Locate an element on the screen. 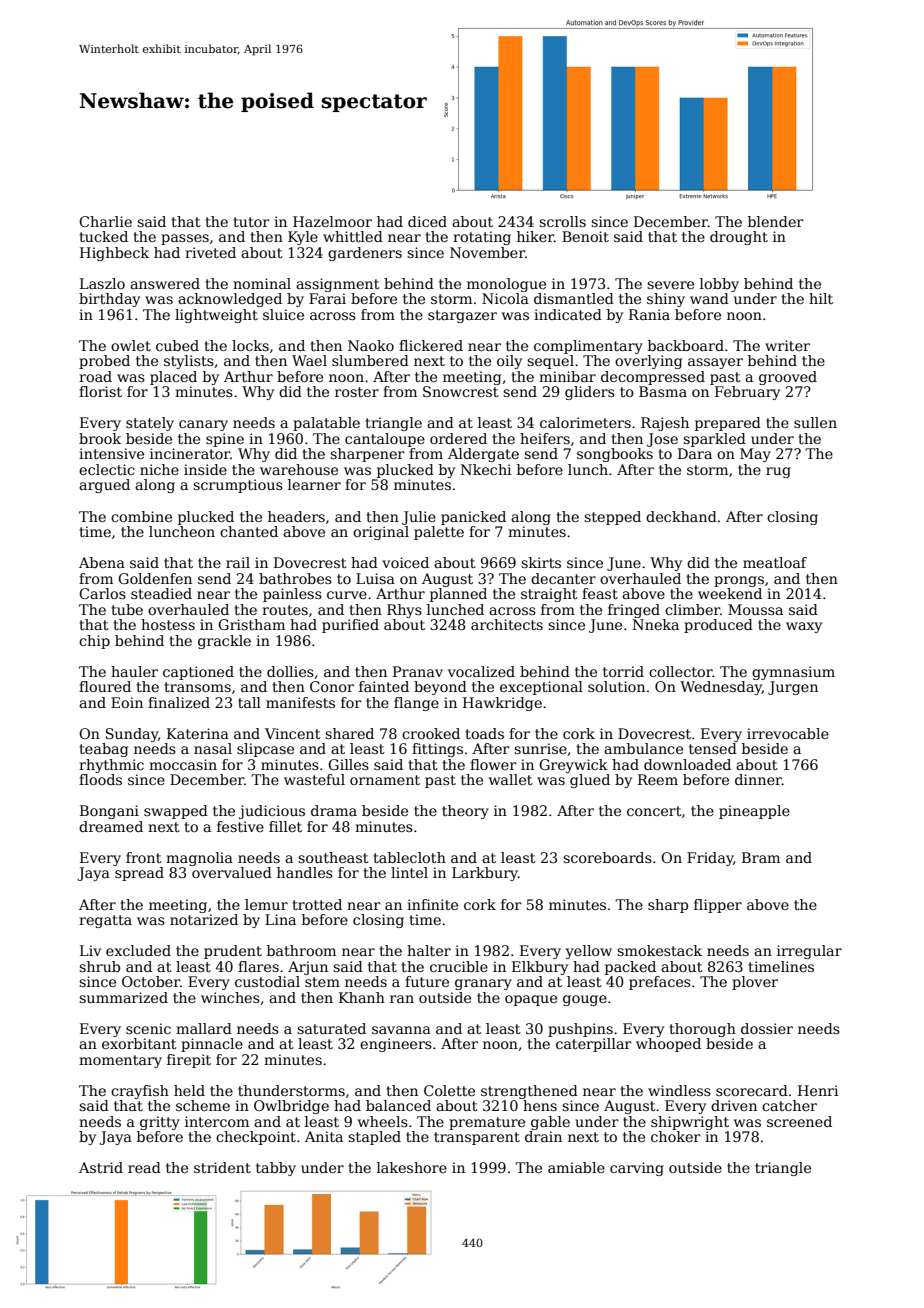  roster is located at coordinates (357, 392).
